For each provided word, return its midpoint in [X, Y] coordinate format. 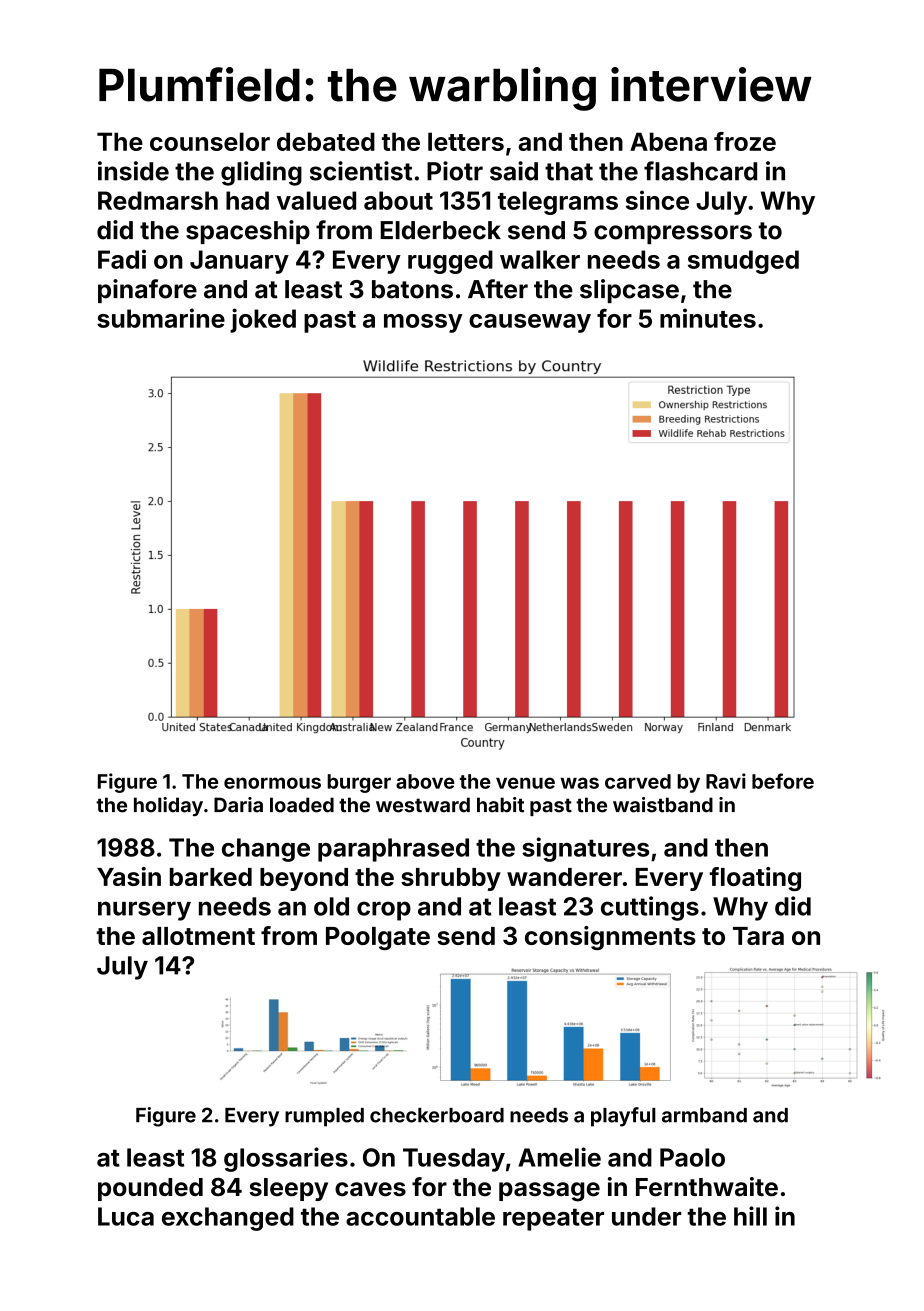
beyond [304, 879]
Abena [668, 141]
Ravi [726, 781]
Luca [126, 1216]
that [569, 171]
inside [133, 171]
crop [384, 911]
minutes [708, 318]
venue [525, 783]
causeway [530, 323]
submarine [161, 318]
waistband [663, 805]
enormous [272, 783]
